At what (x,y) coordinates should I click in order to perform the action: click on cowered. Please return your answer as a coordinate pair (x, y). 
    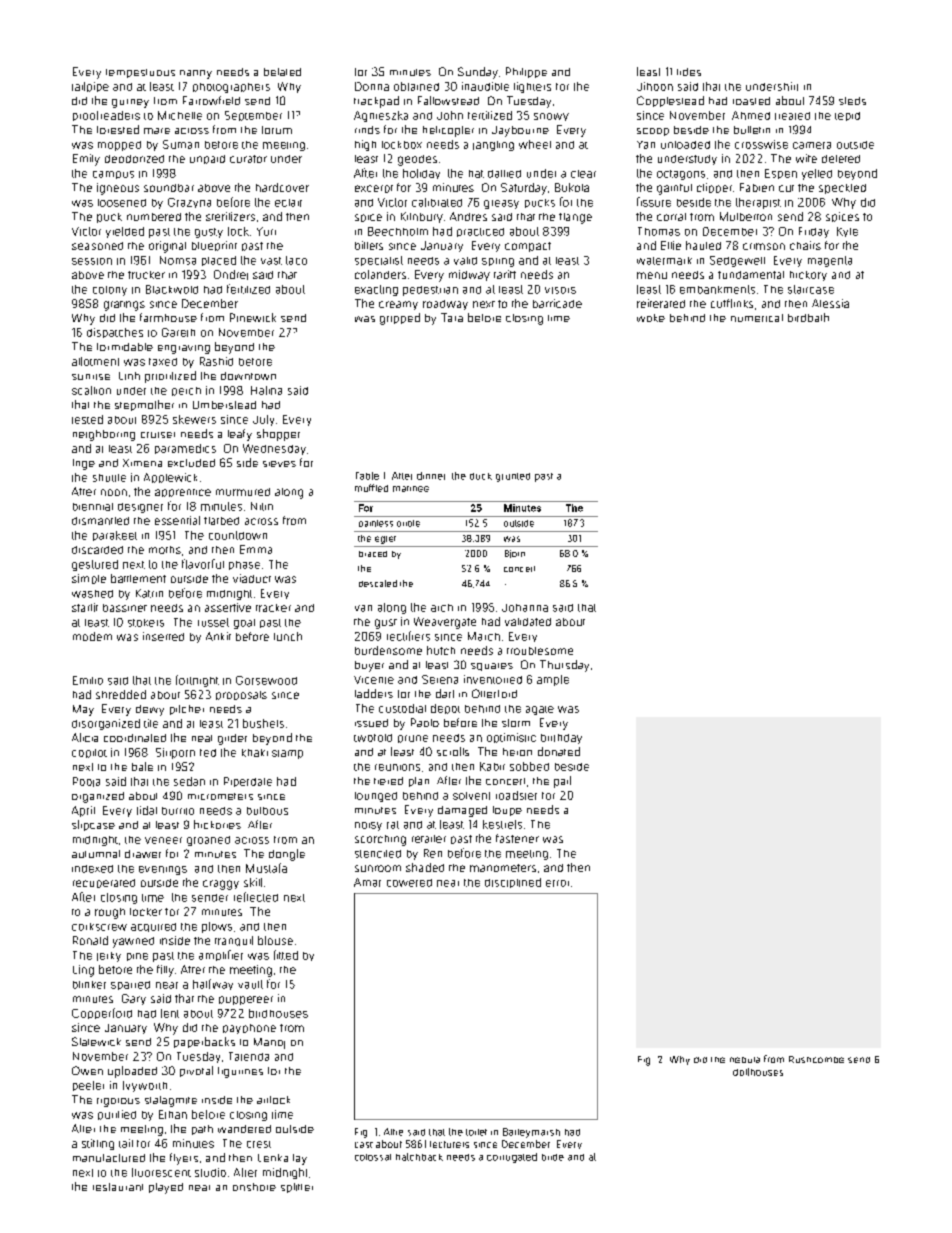
    Looking at the image, I should click on (409, 883).
